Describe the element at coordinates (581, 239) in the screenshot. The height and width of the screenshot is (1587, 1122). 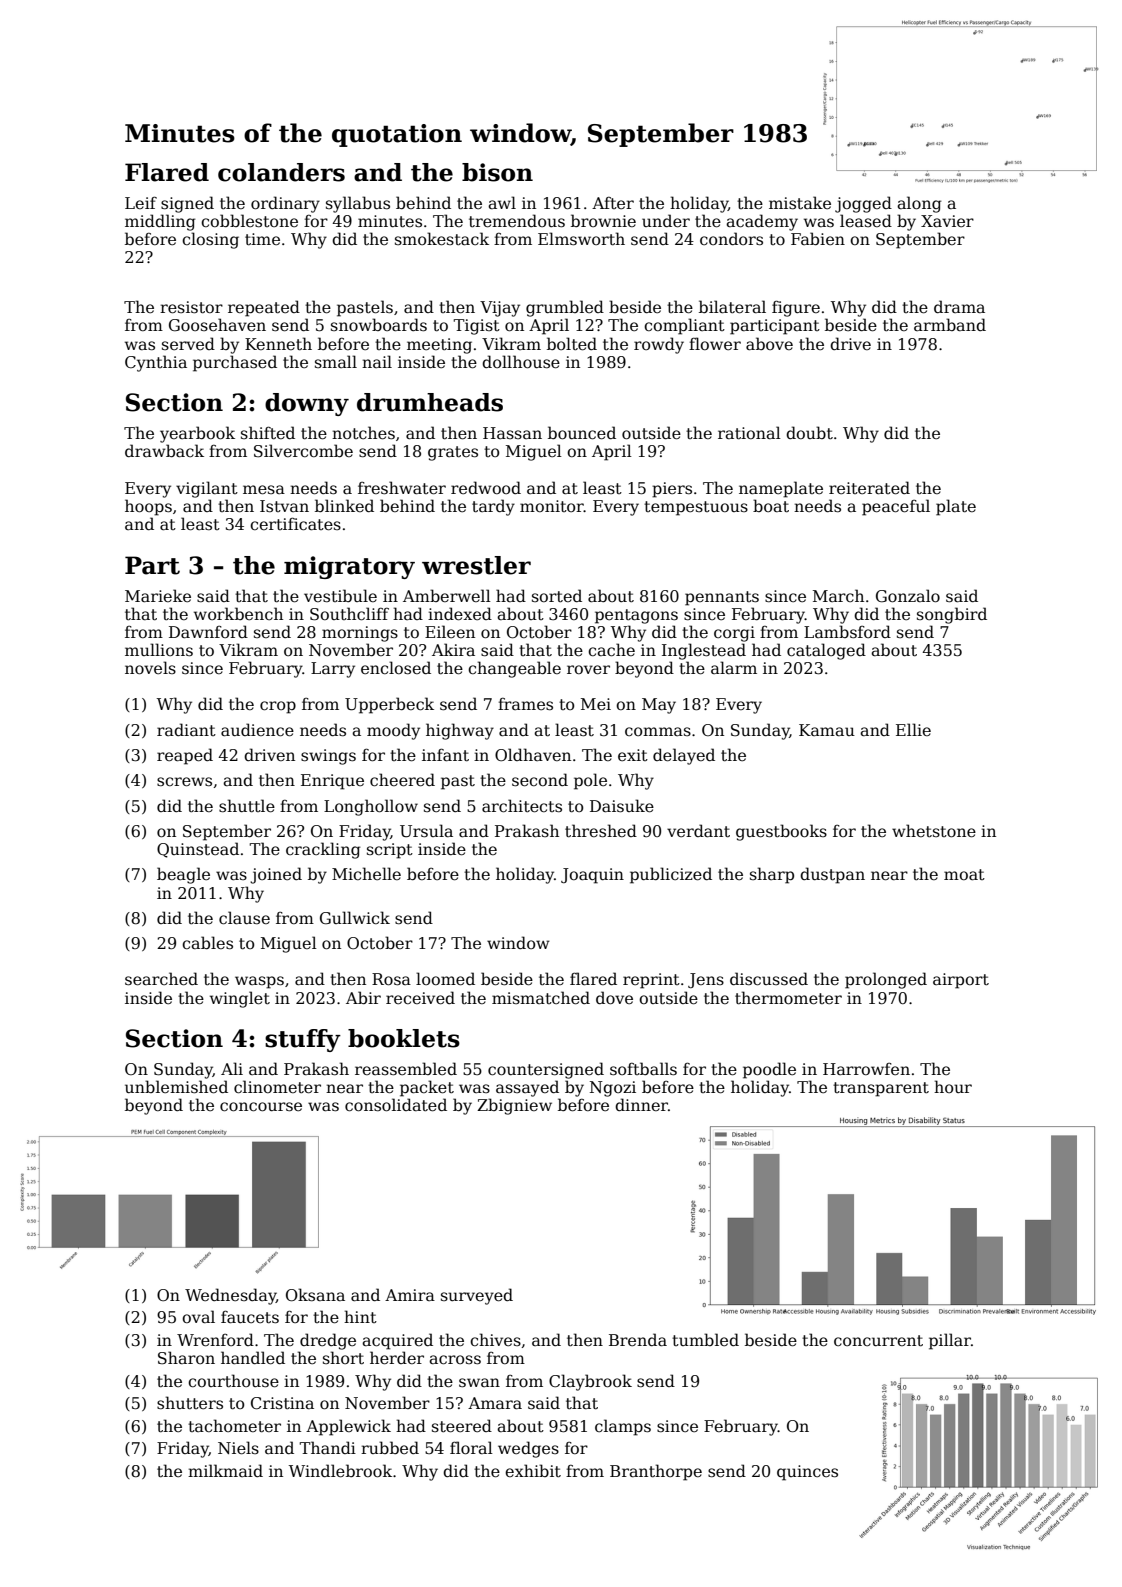
I see `Elmsworth` at that location.
